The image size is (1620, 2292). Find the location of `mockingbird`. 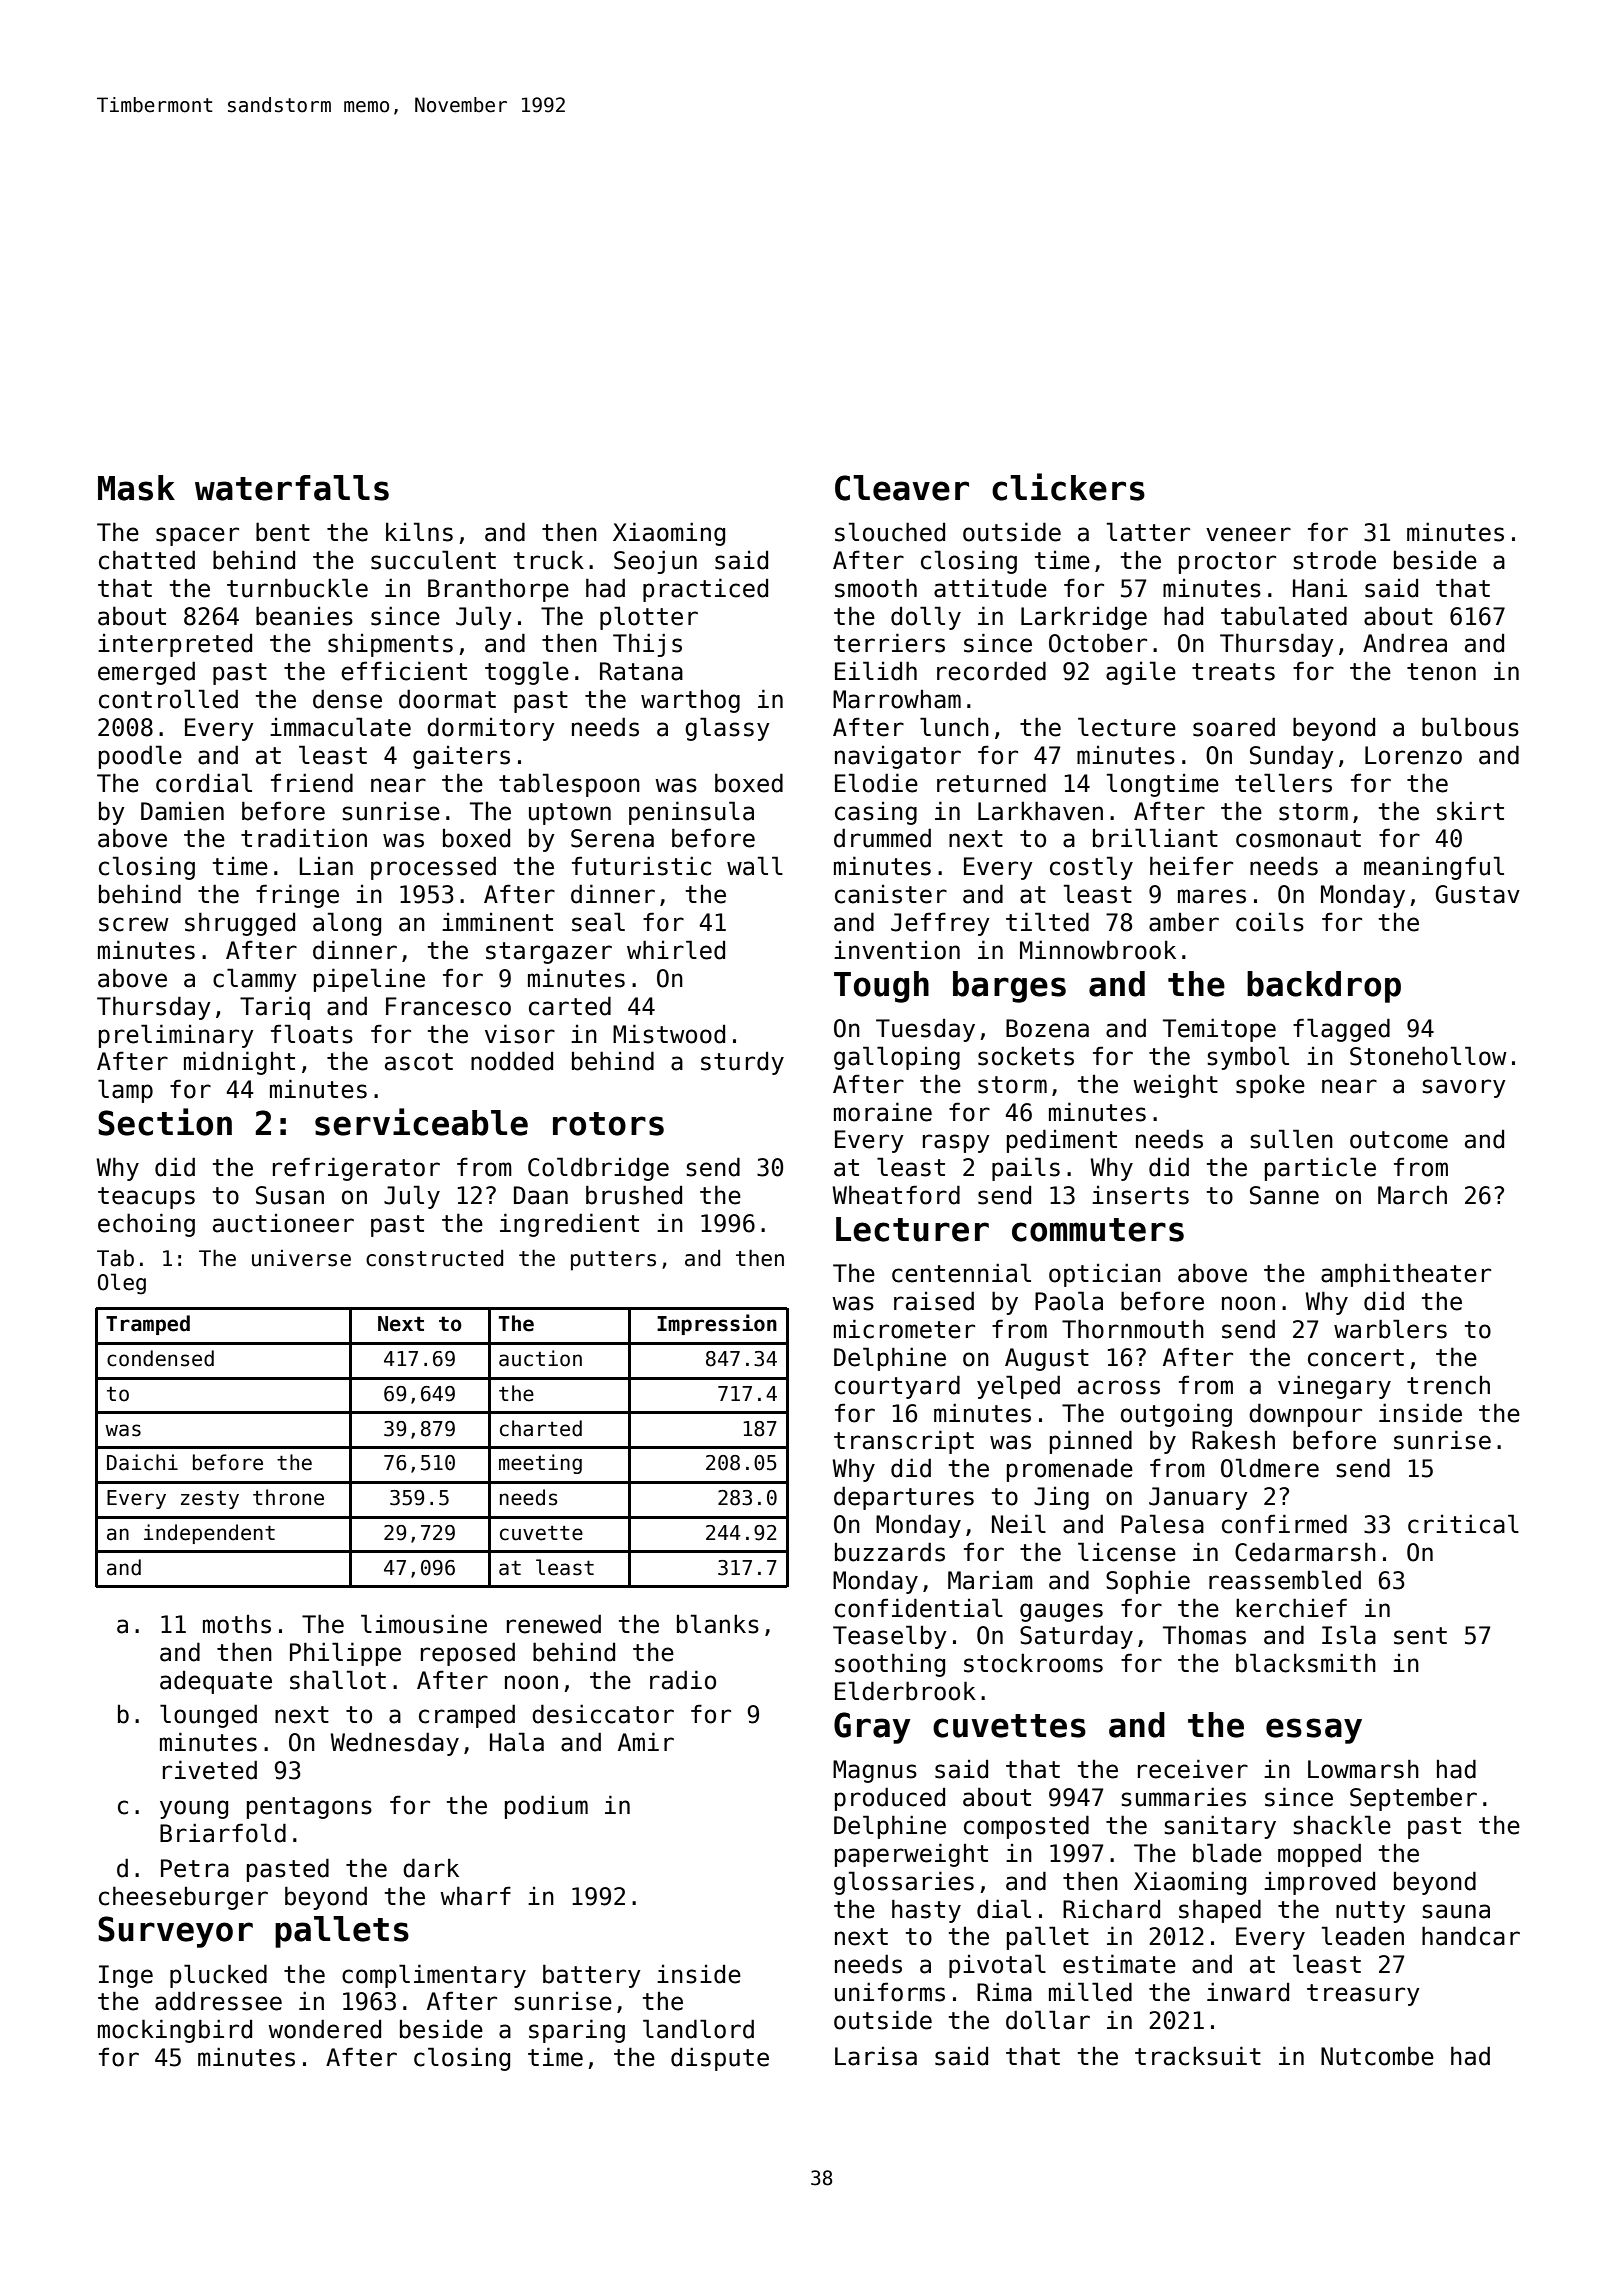

mockingbird is located at coordinates (175, 2031).
